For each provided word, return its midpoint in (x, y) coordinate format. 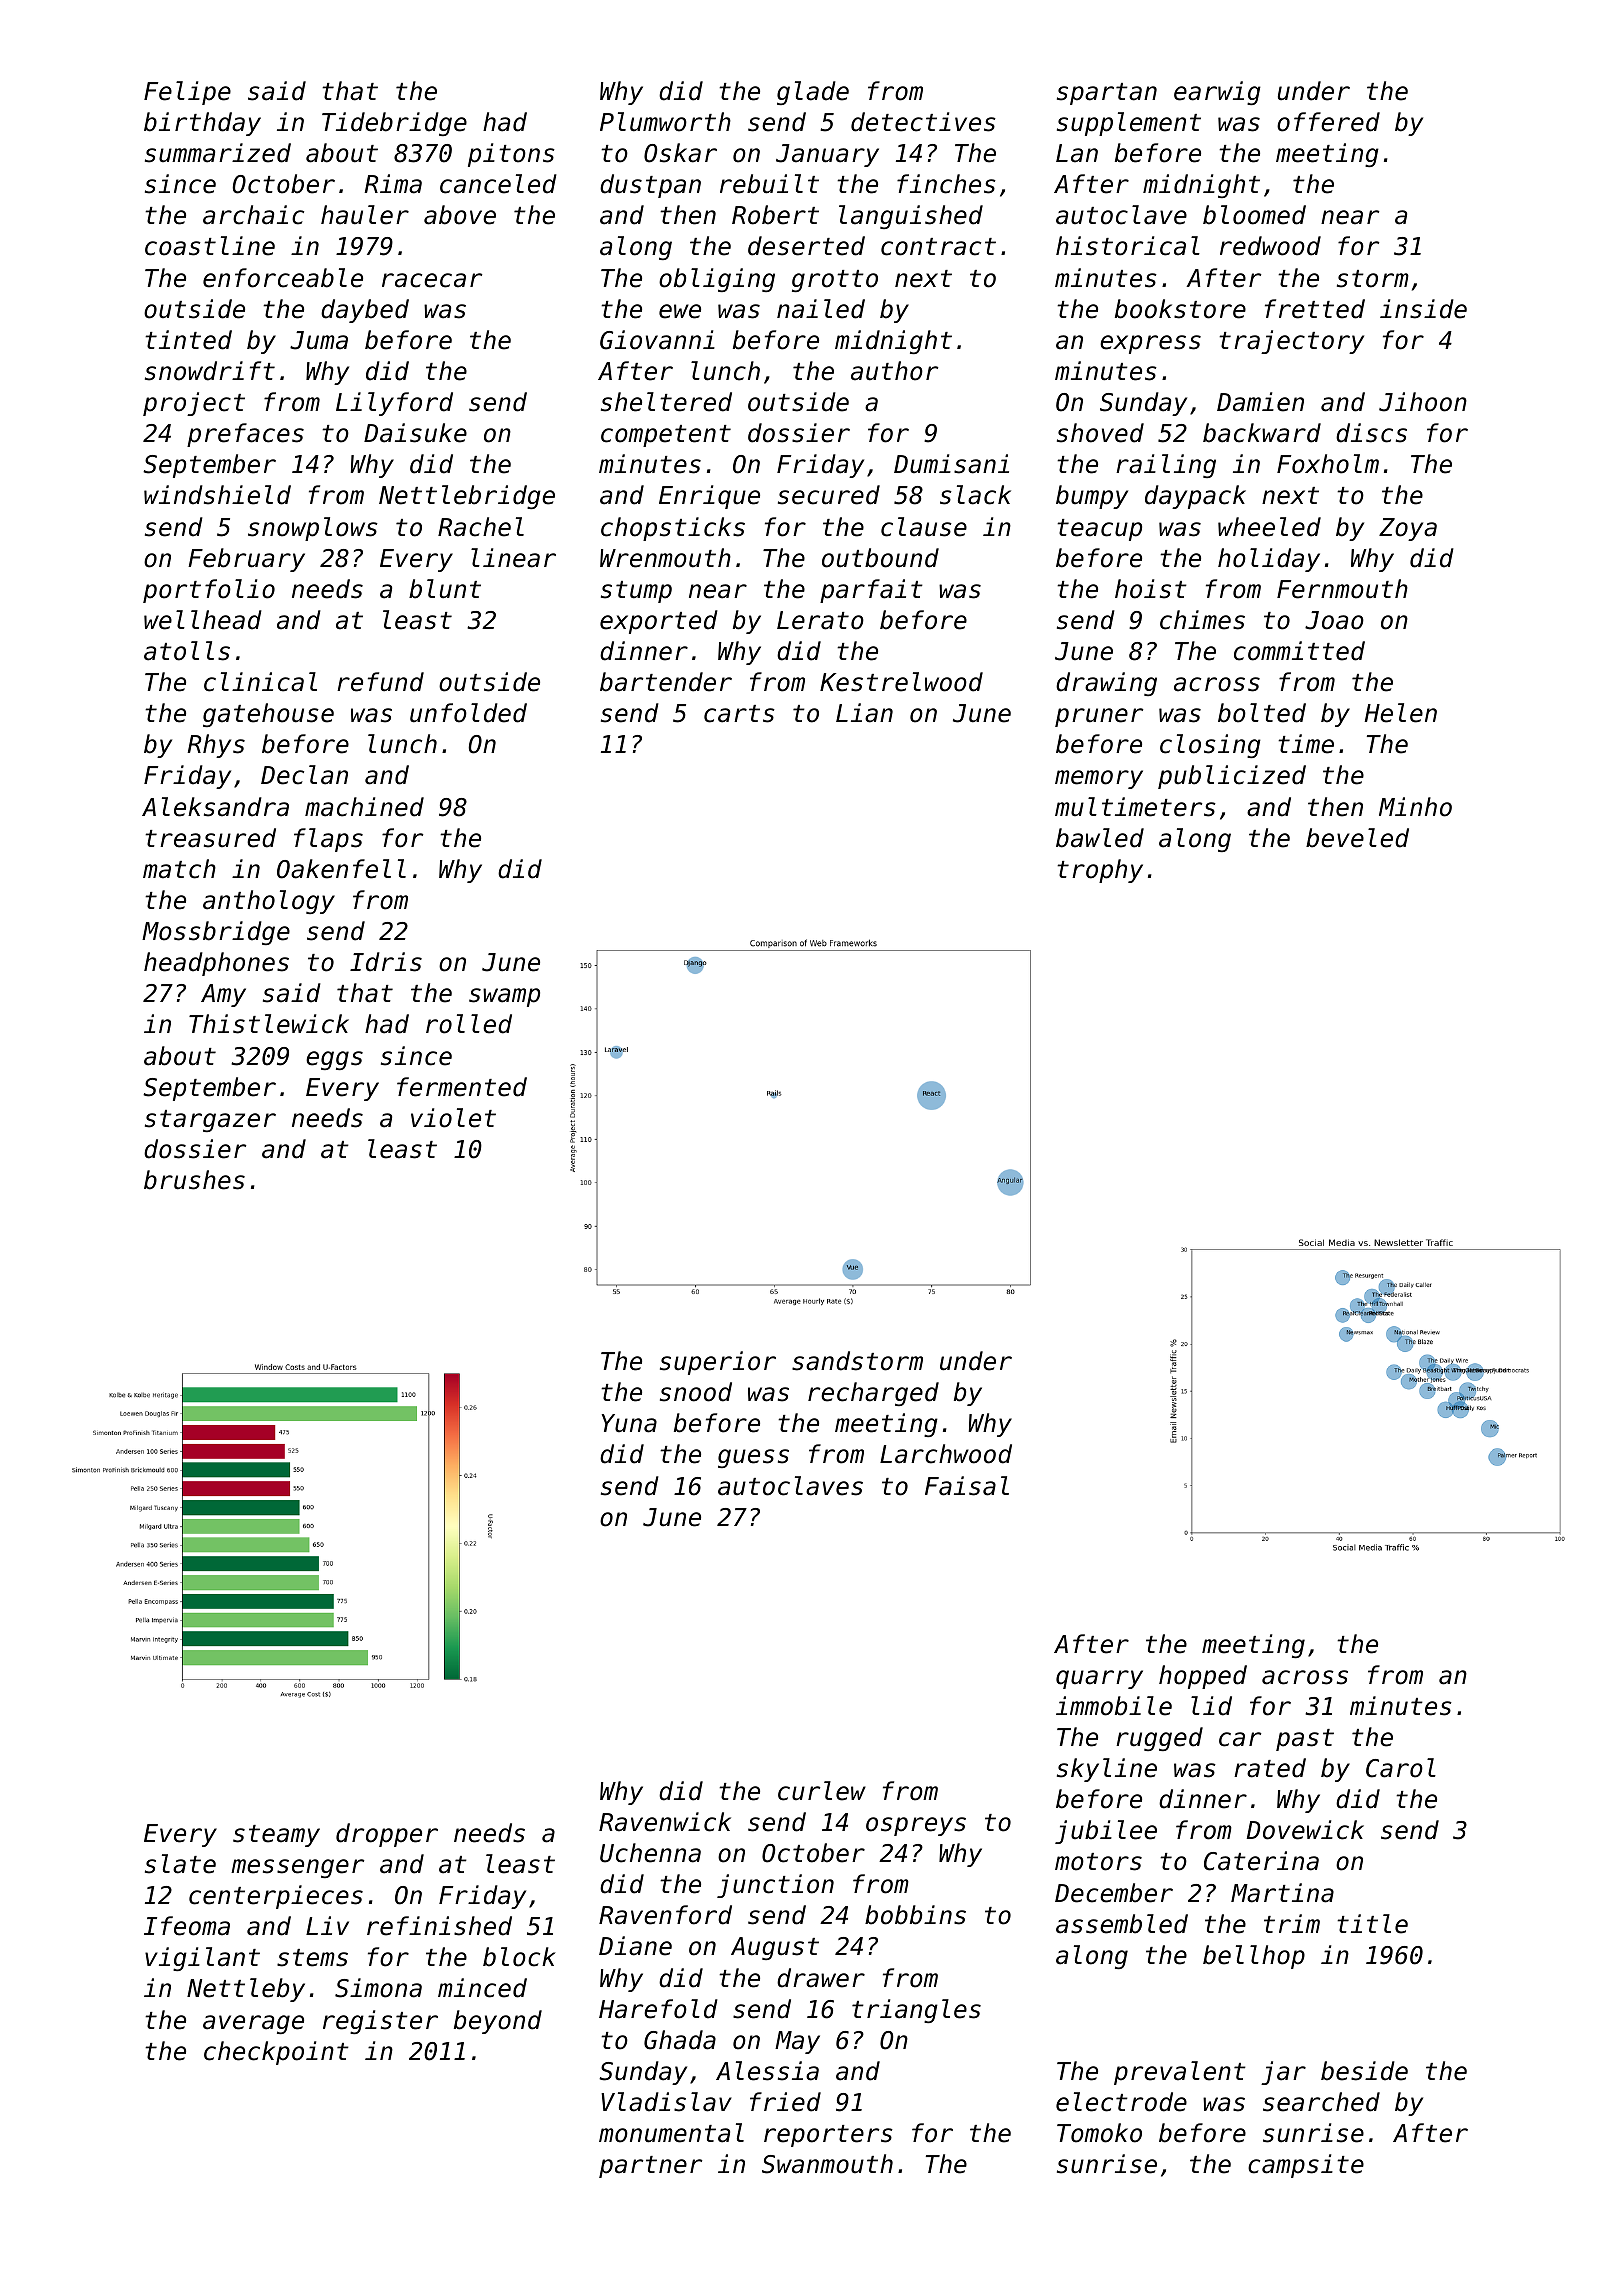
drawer (821, 1978)
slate (180, 1864)
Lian (864, 713)
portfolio (209, 591)
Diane (635, 1946)
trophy (1100, 871)
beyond (498, 2022)
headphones (216, 964)
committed (1299, 651)
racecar (432, 280)
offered (1328, 122)
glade (813, 93)
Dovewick (1305, 1830)
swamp (504, 997)
